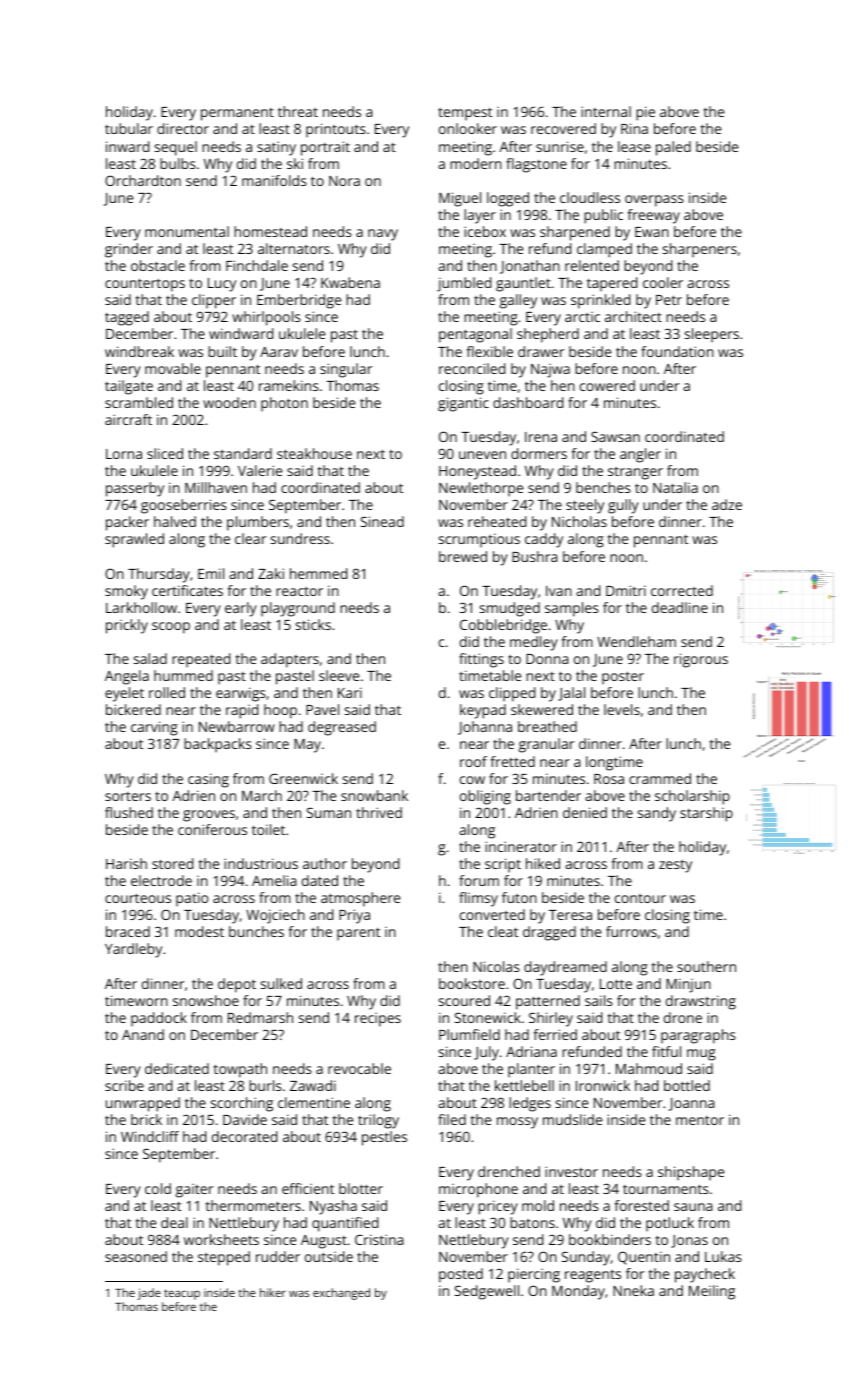 The height and width of the page is (1400, 849). I want to click on pentagonal, so click(475, 335).
